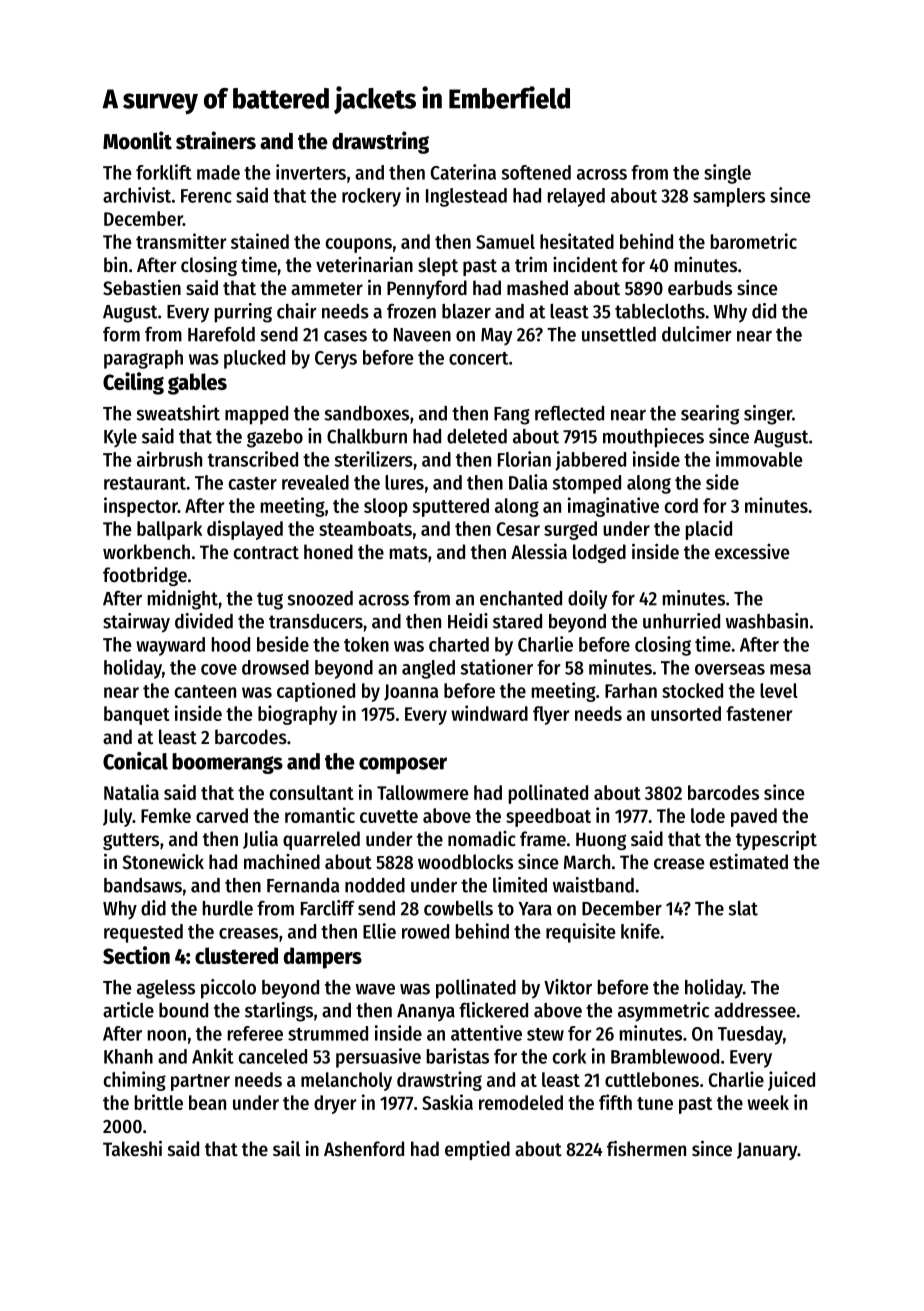  Describe the element at coordinates (752, 552) in the screenshot. I see `excessive` at that location.
